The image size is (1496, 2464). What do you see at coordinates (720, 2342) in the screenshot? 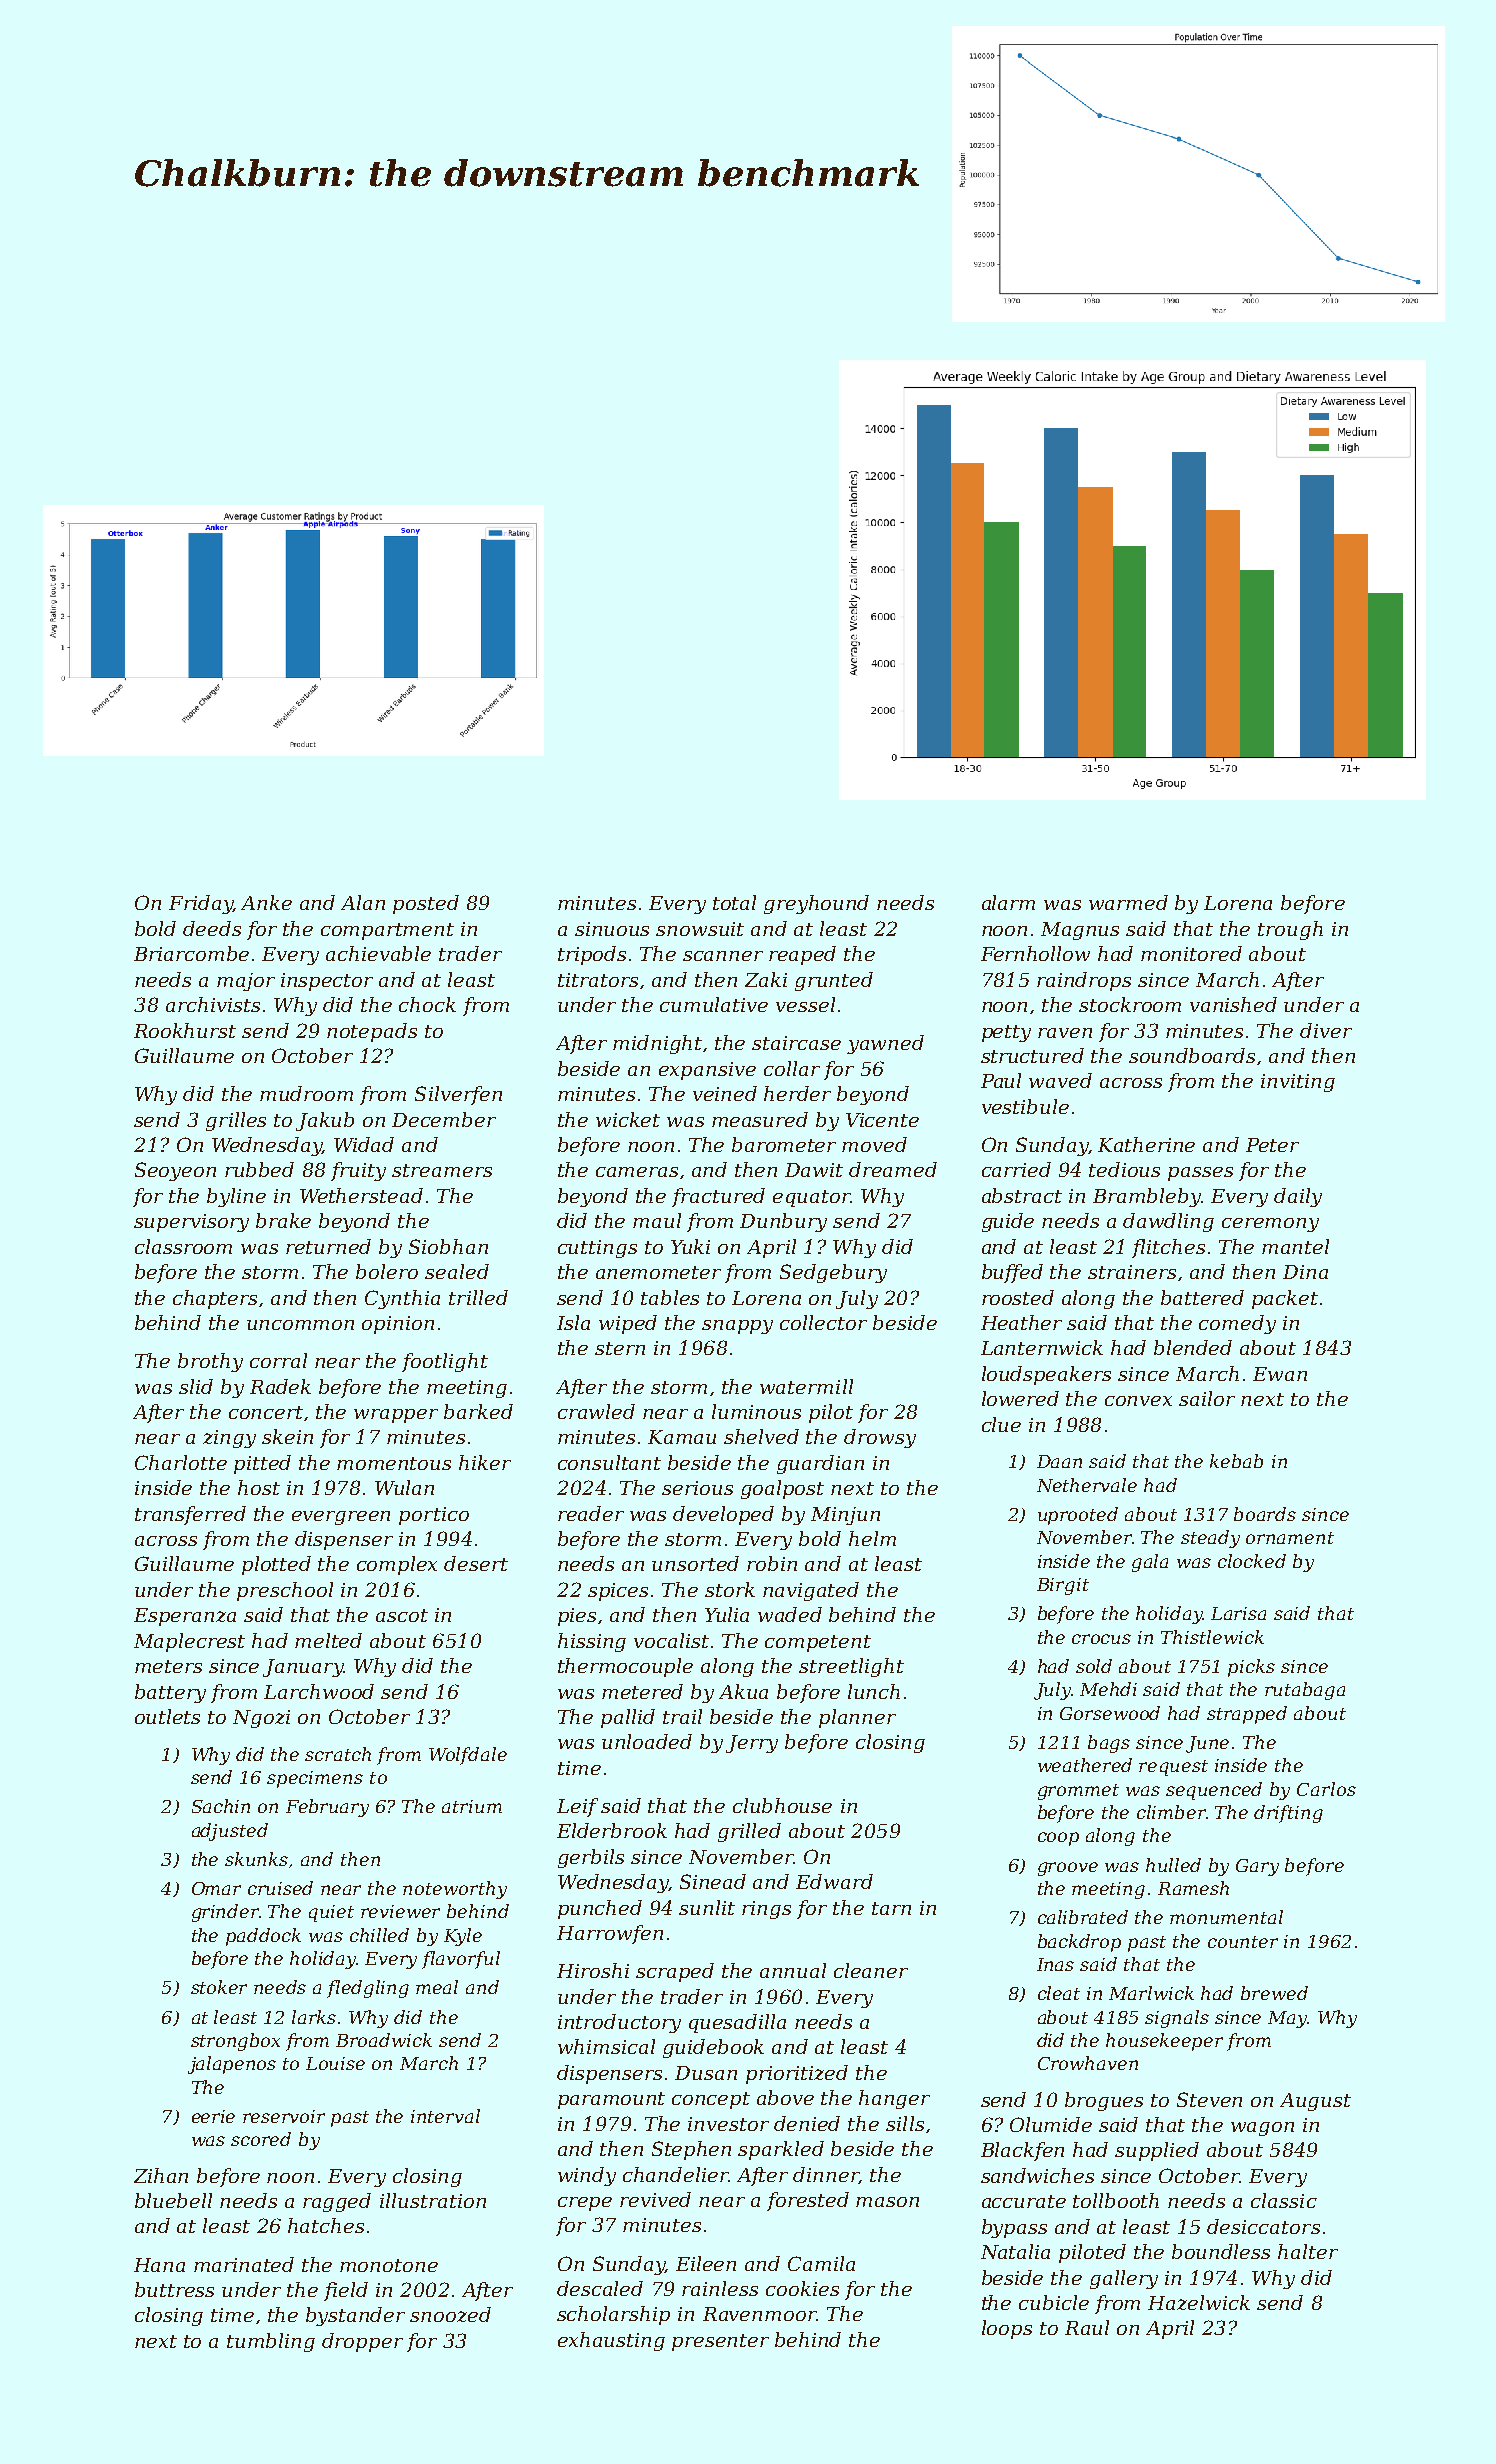
I see `presenter` at bounding box center [720, 2342].
